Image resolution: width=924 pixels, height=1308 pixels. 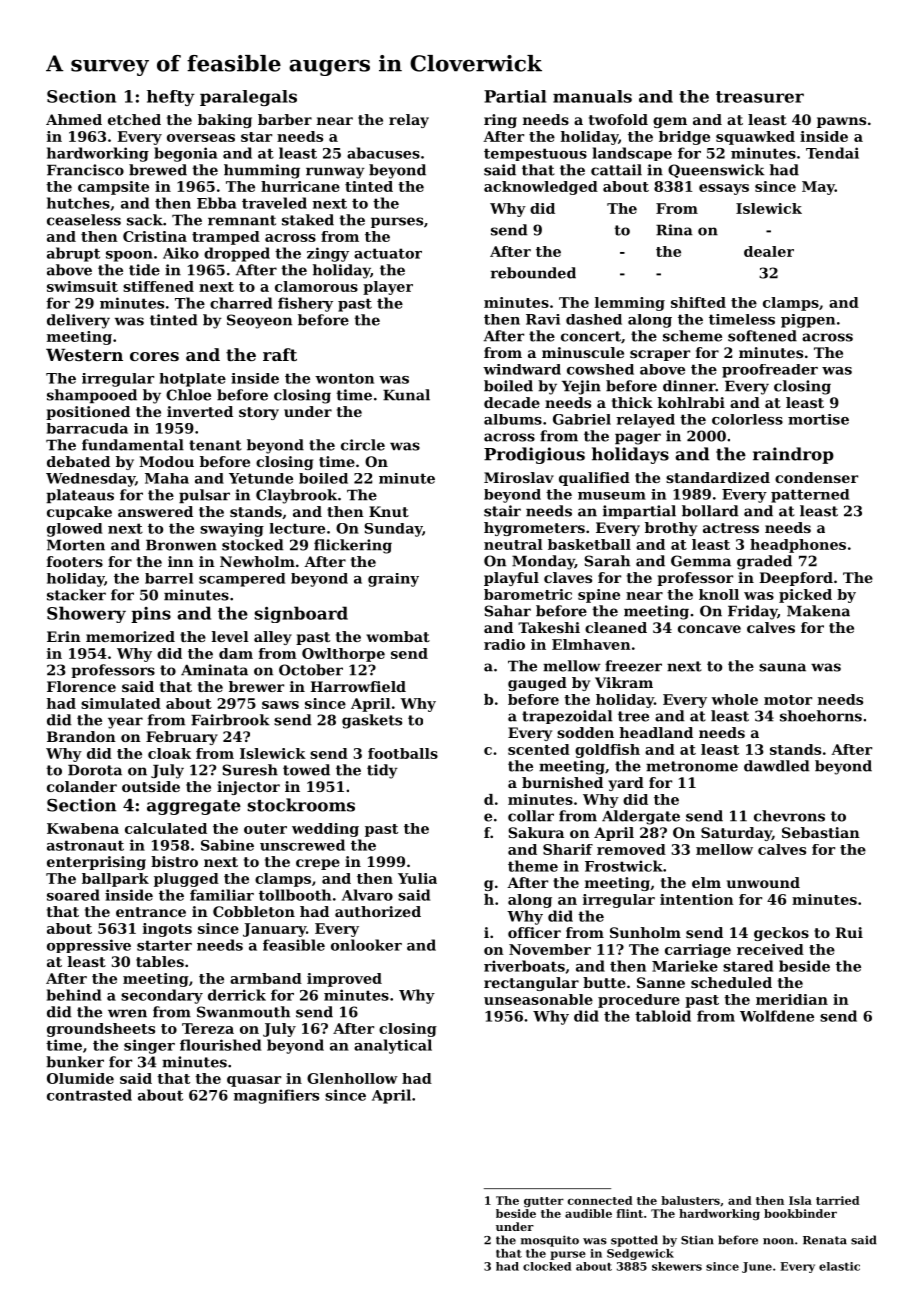 What do you see at coordinates (533, 866) in the document?
I see `theme` at bounding box center [533, 866].
